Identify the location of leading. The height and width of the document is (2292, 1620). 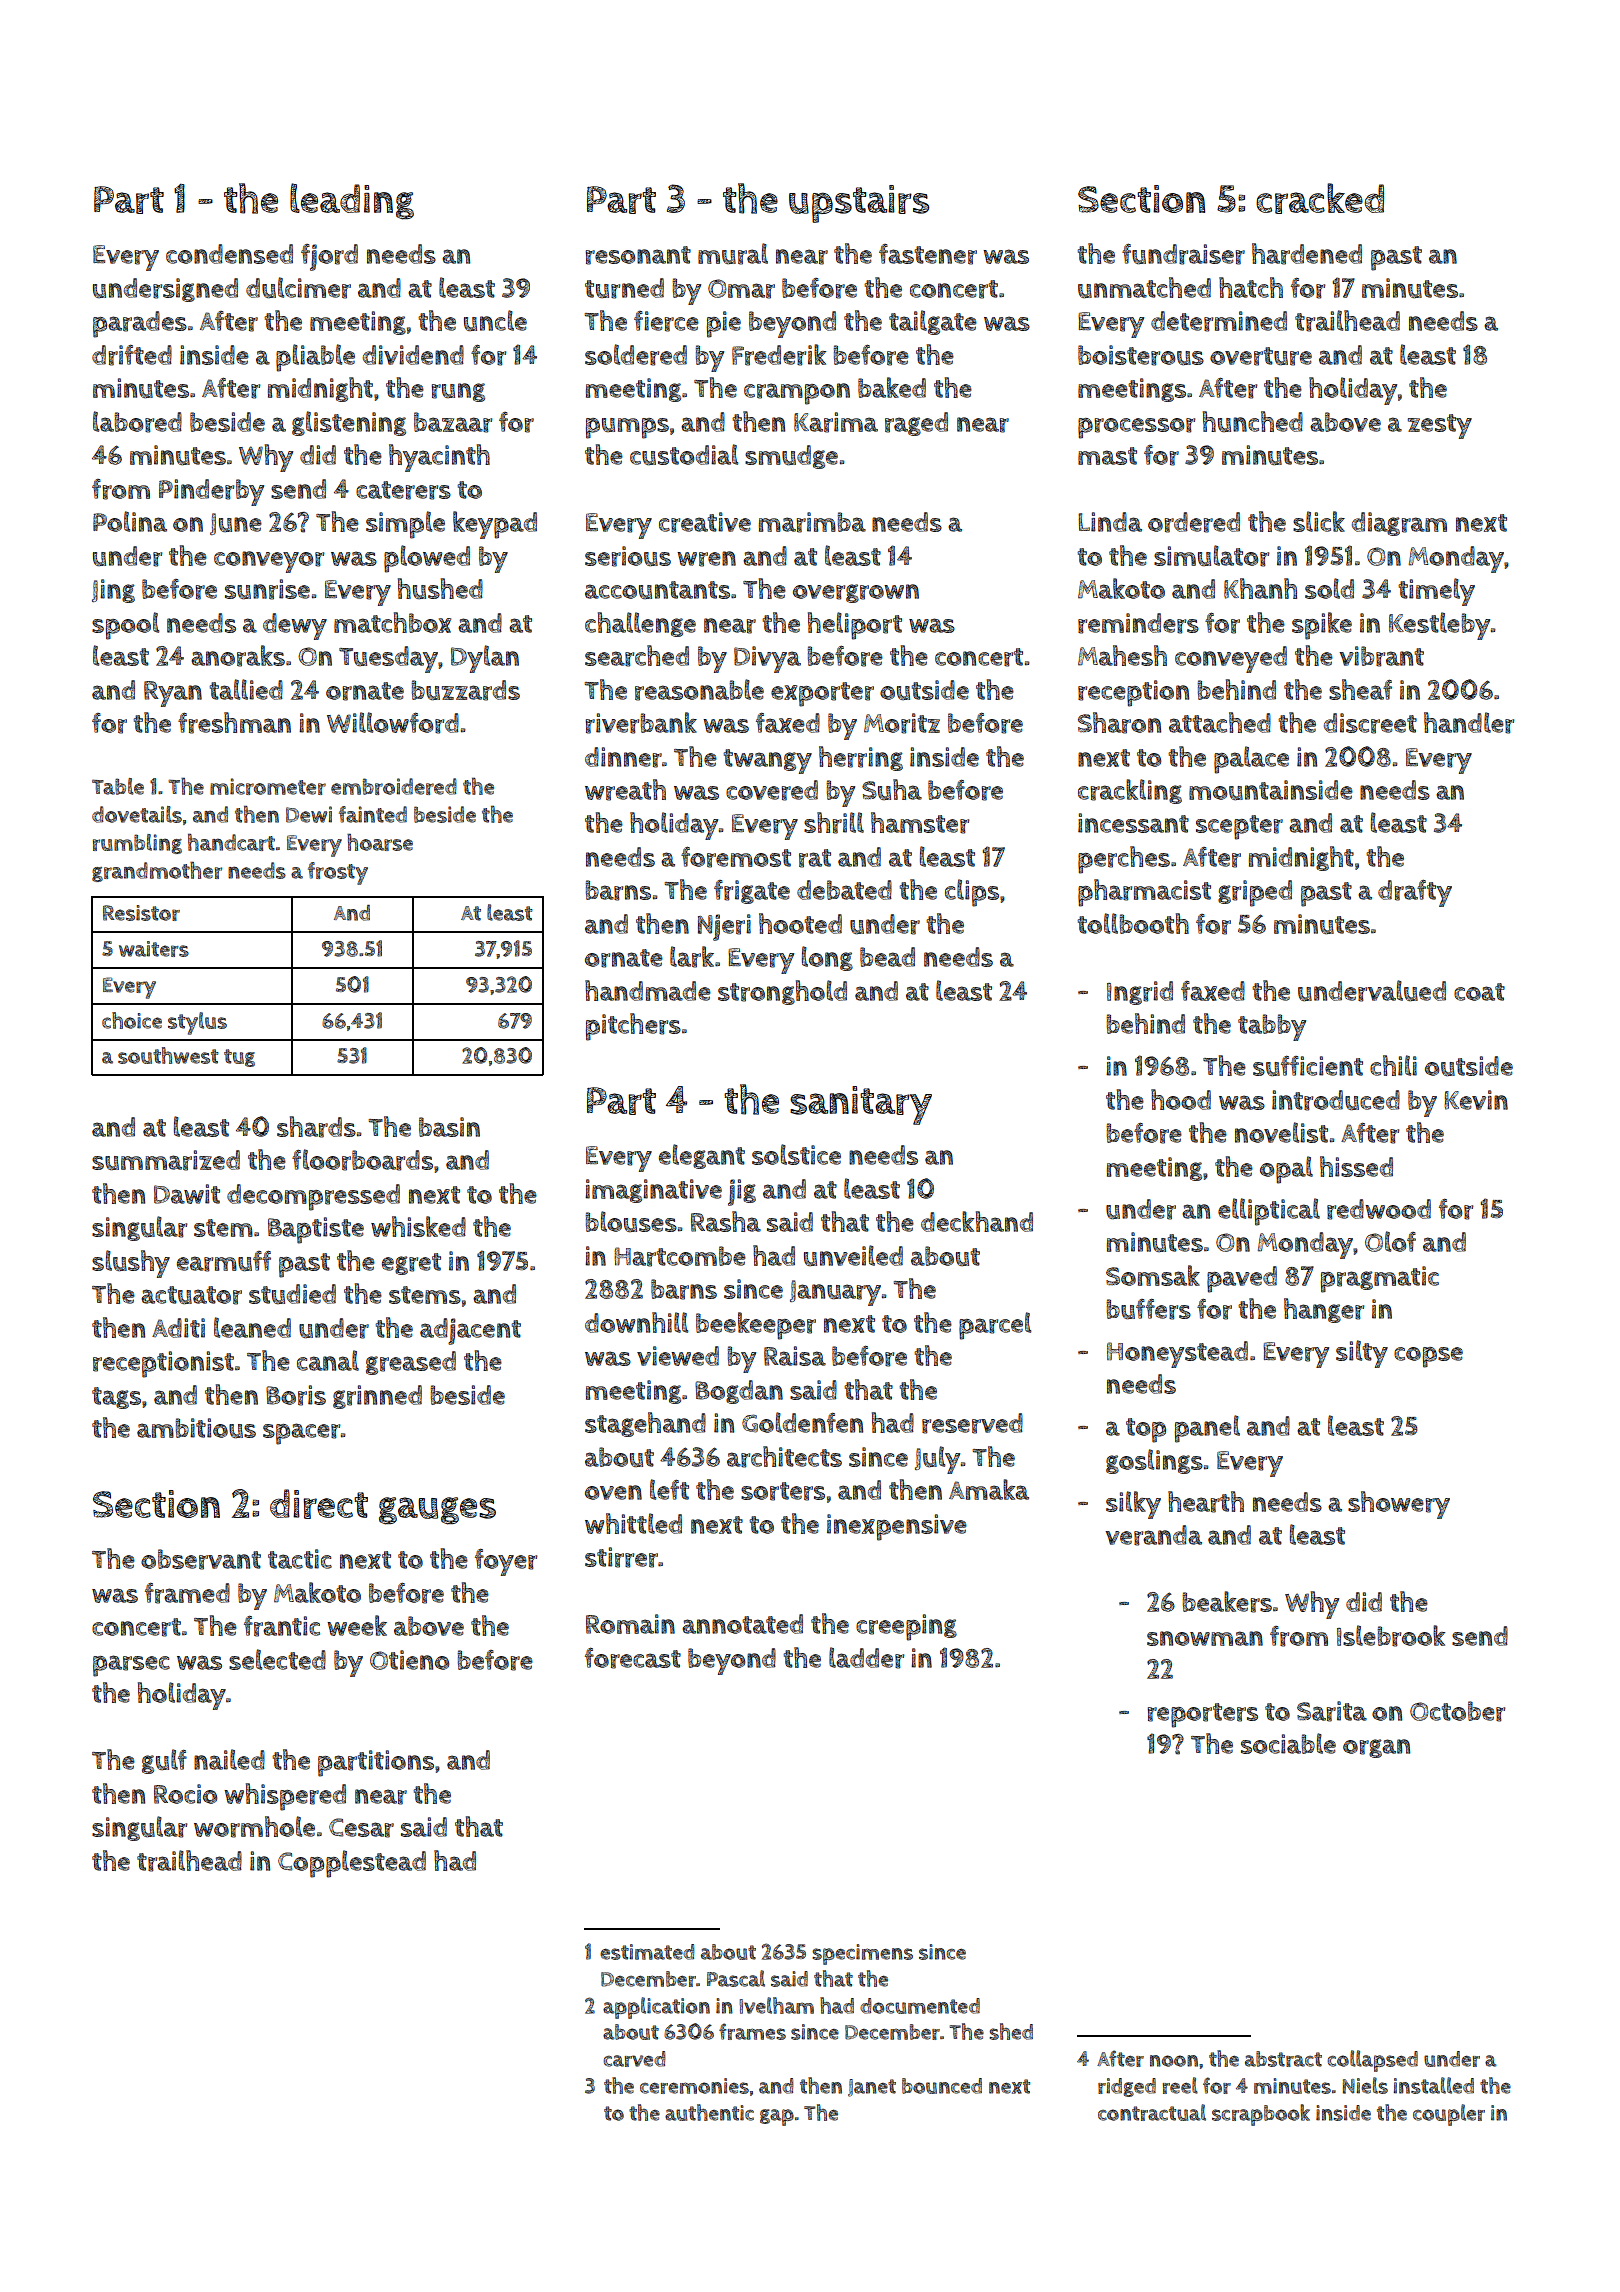
(352, 201).
